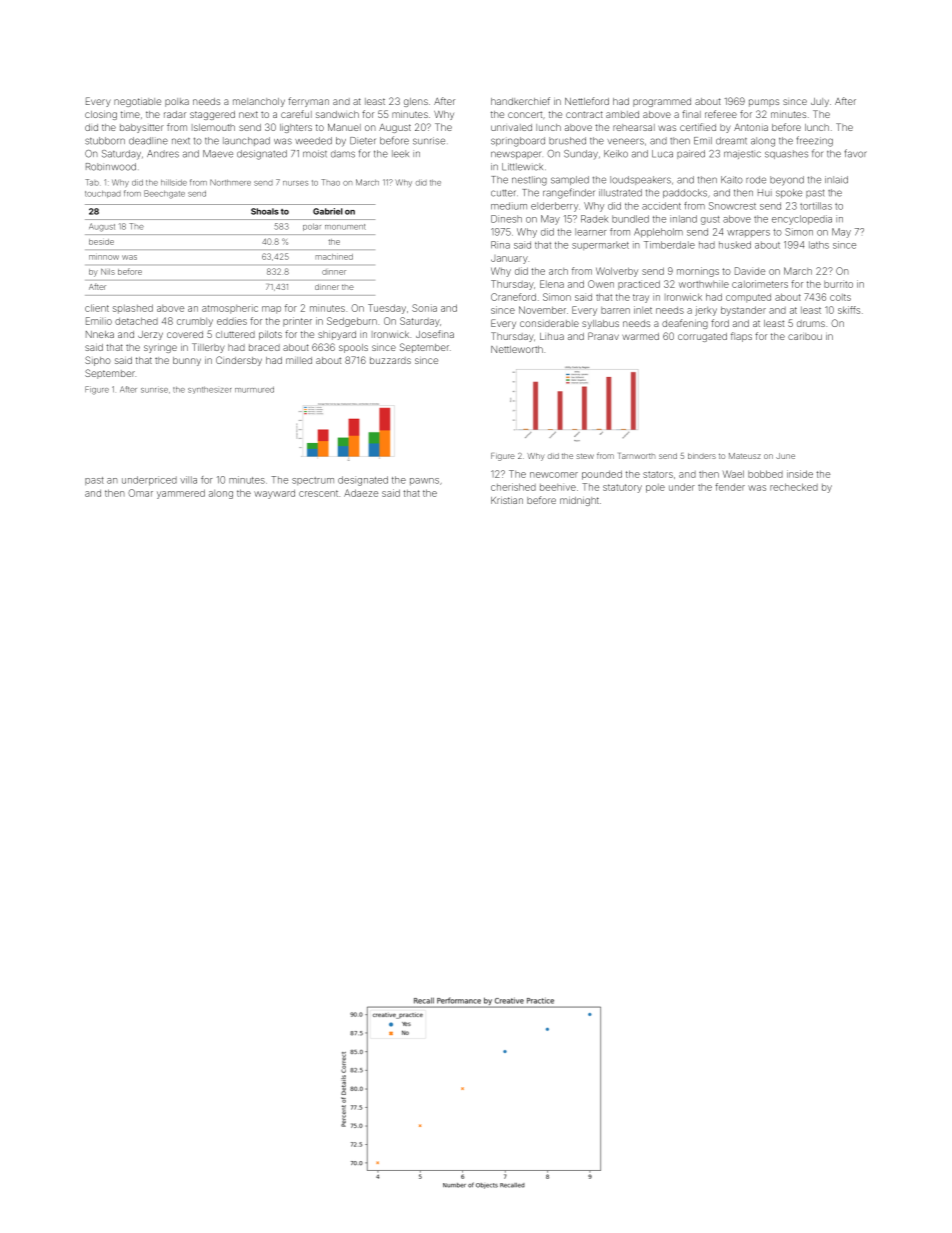 Image resolution: width=952 pixels, height=1233 pixels. Describe the element at coordinates (188, 480) in the screenshot. I see `villa` at that location.
